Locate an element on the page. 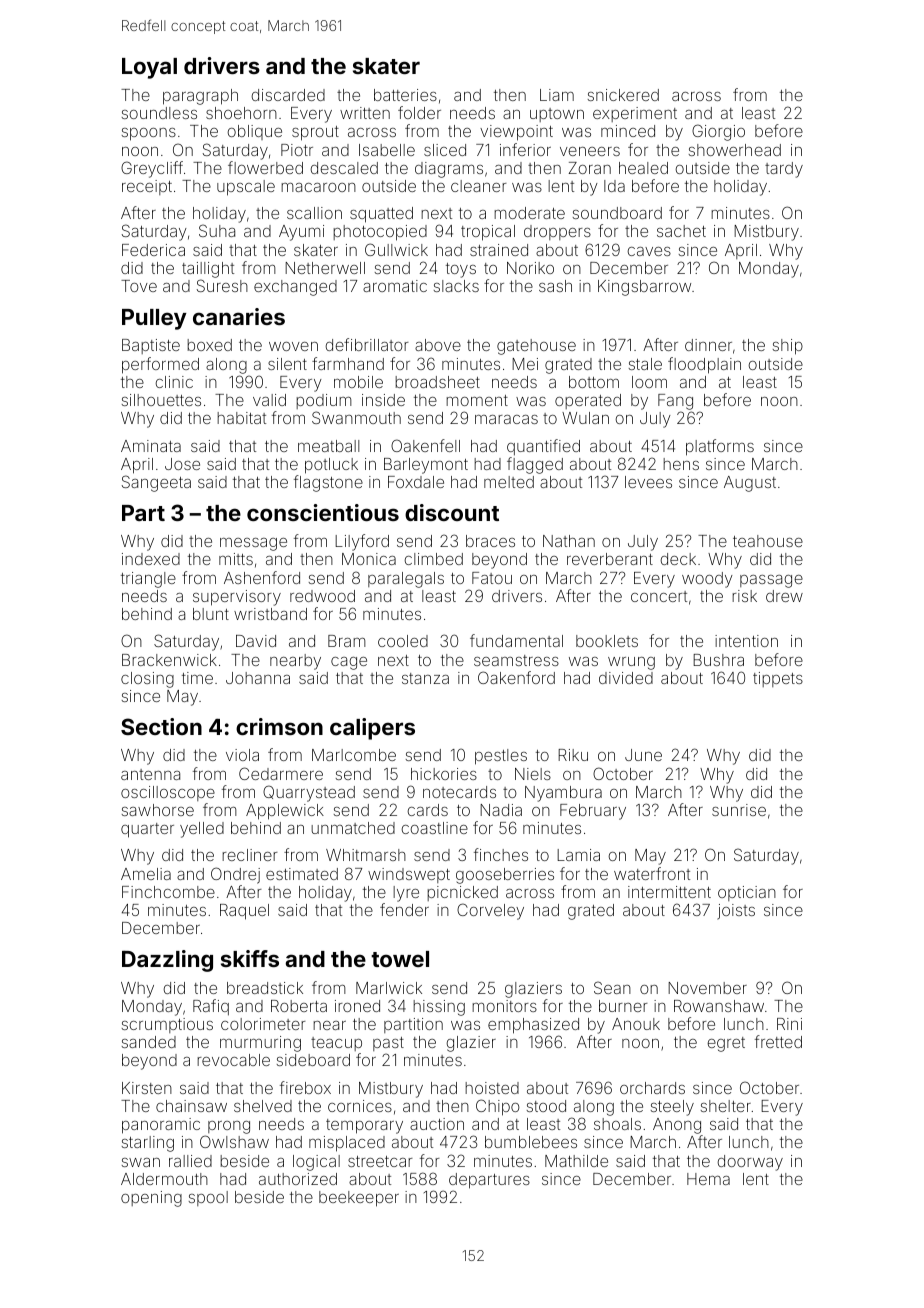  Hema is located at coordinates (708, 1179).
